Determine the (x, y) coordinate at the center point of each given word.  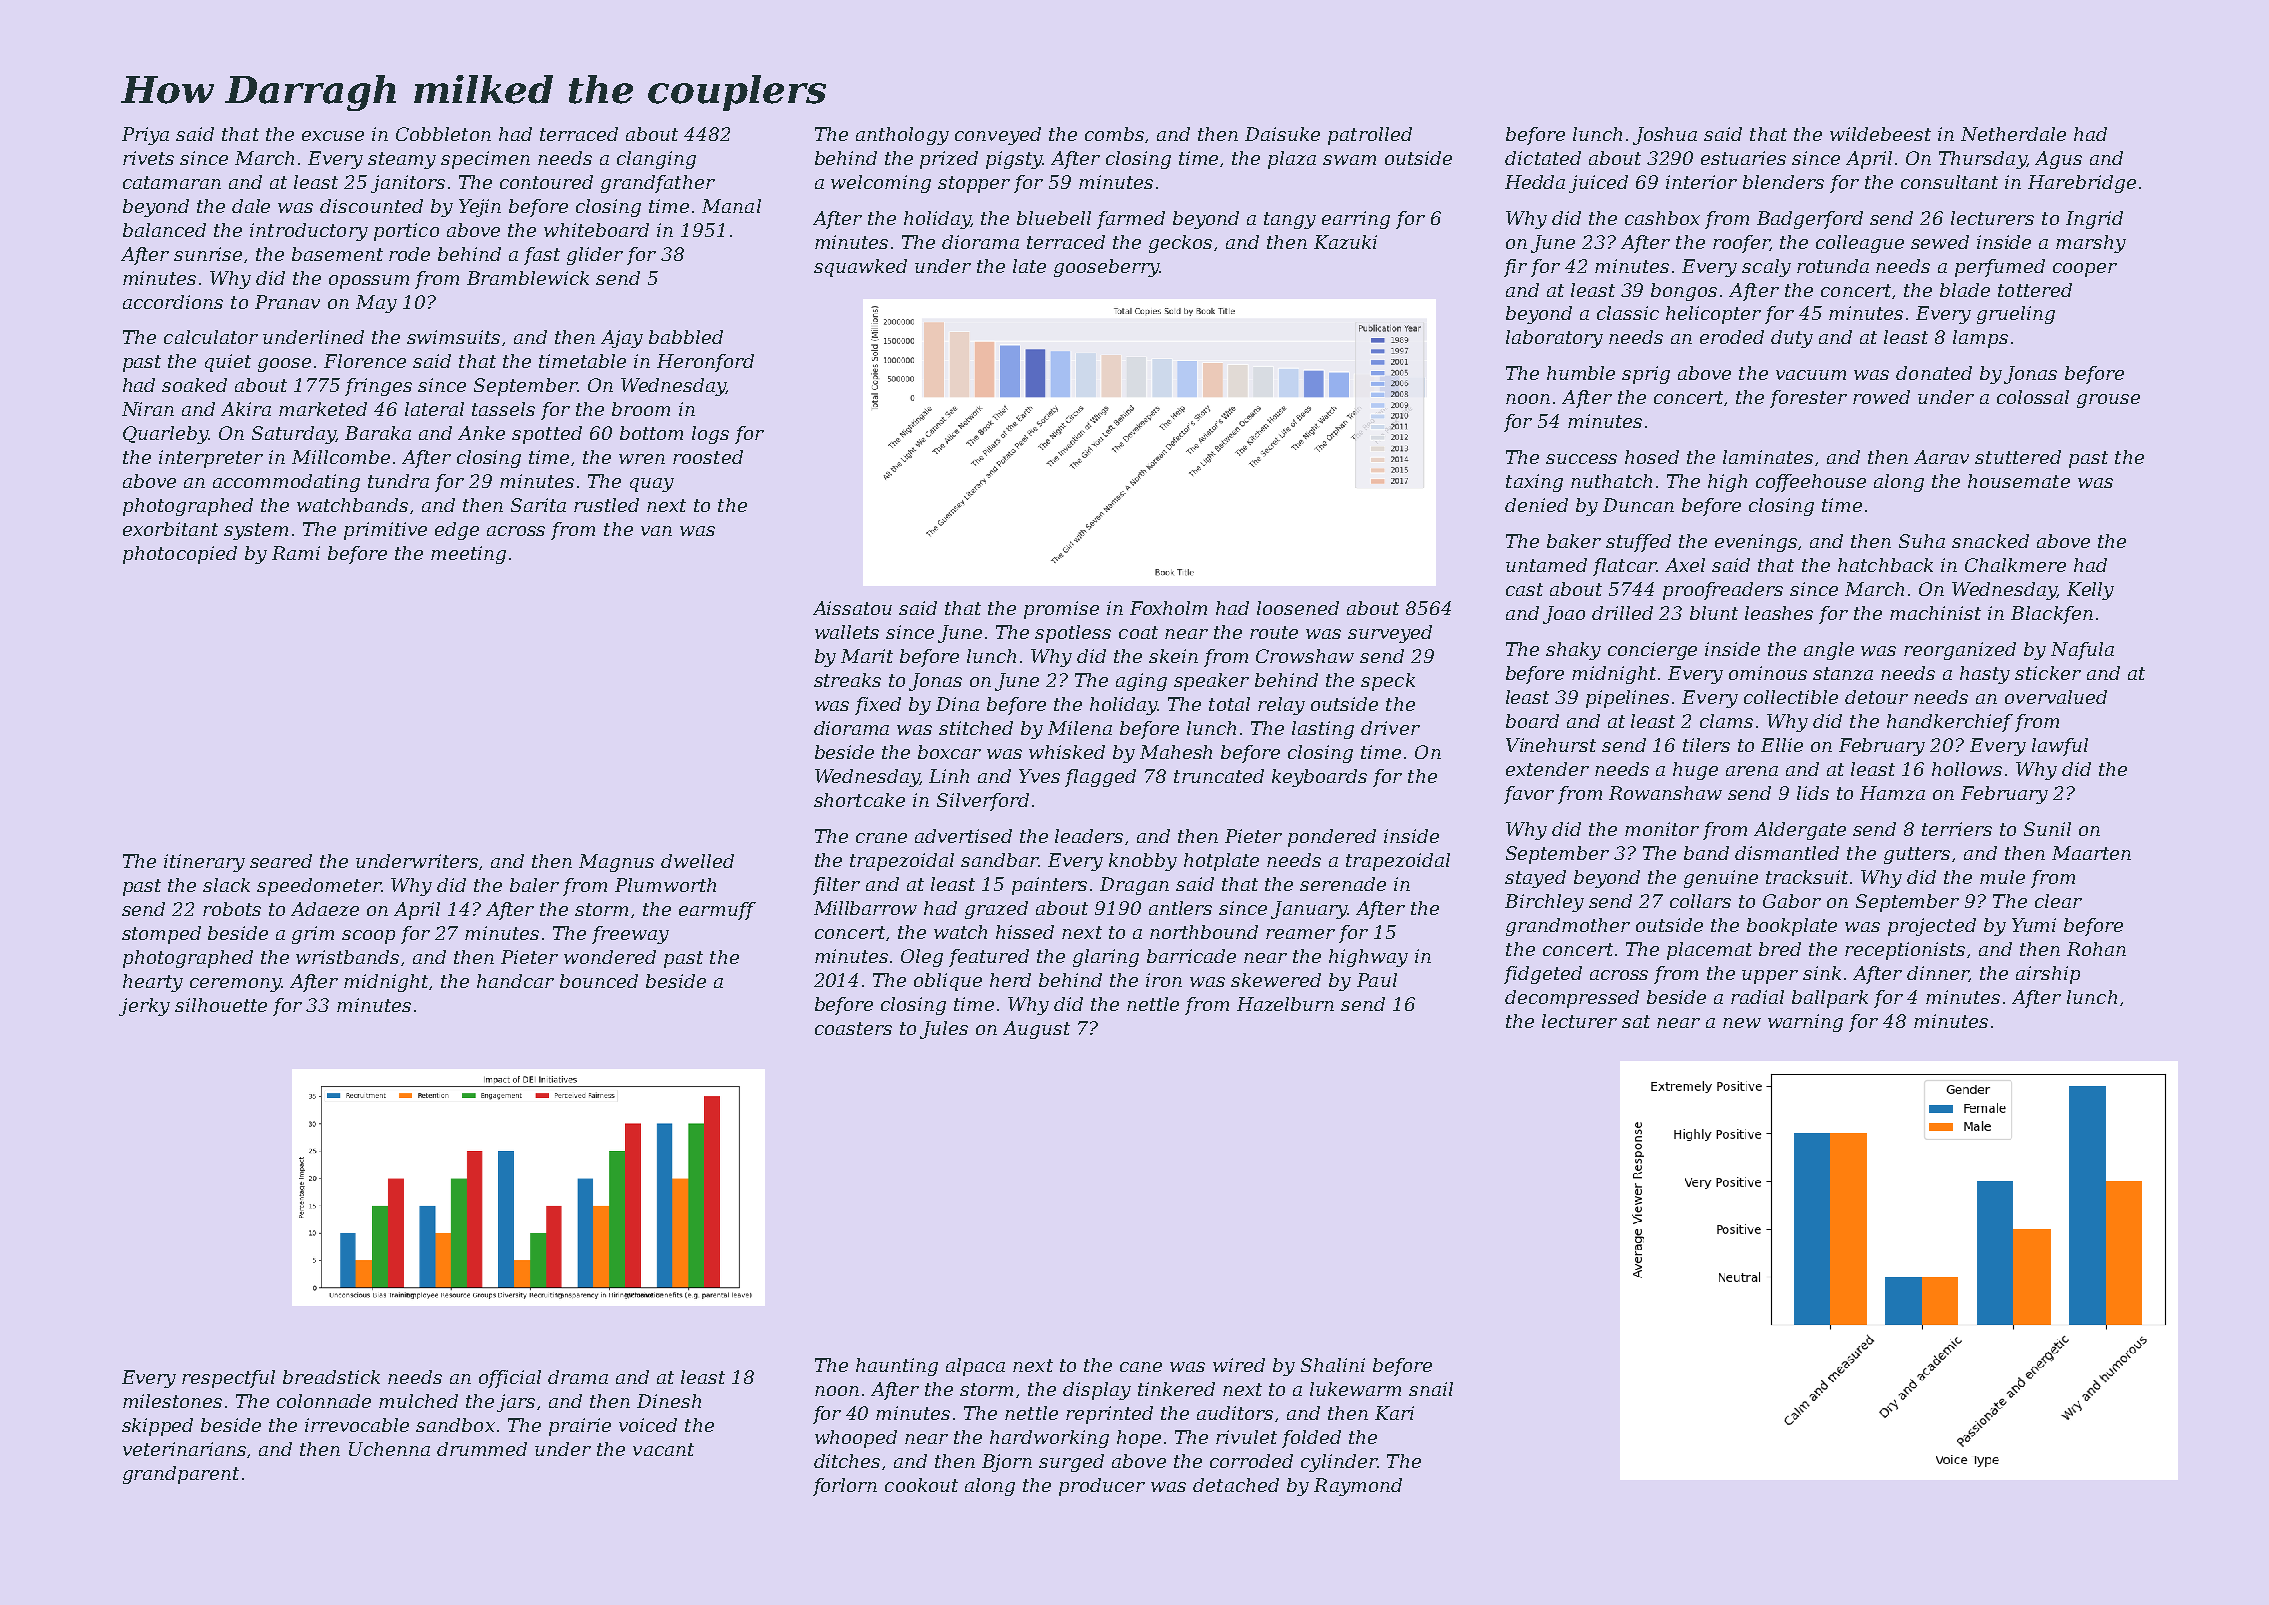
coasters (853, 1028)
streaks (847, 680)
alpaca (975, 1367)
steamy (402, 160)
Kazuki (1345, 242)
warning (1805, 1023)
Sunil (2047, 829)
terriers (1957, 829)
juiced (1598, 184)
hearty (153, 983)
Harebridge (2082, 184)
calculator (211, 337)
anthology (902, 136)
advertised (963, 836)
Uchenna (389, 1449)
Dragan (1134, 886)
